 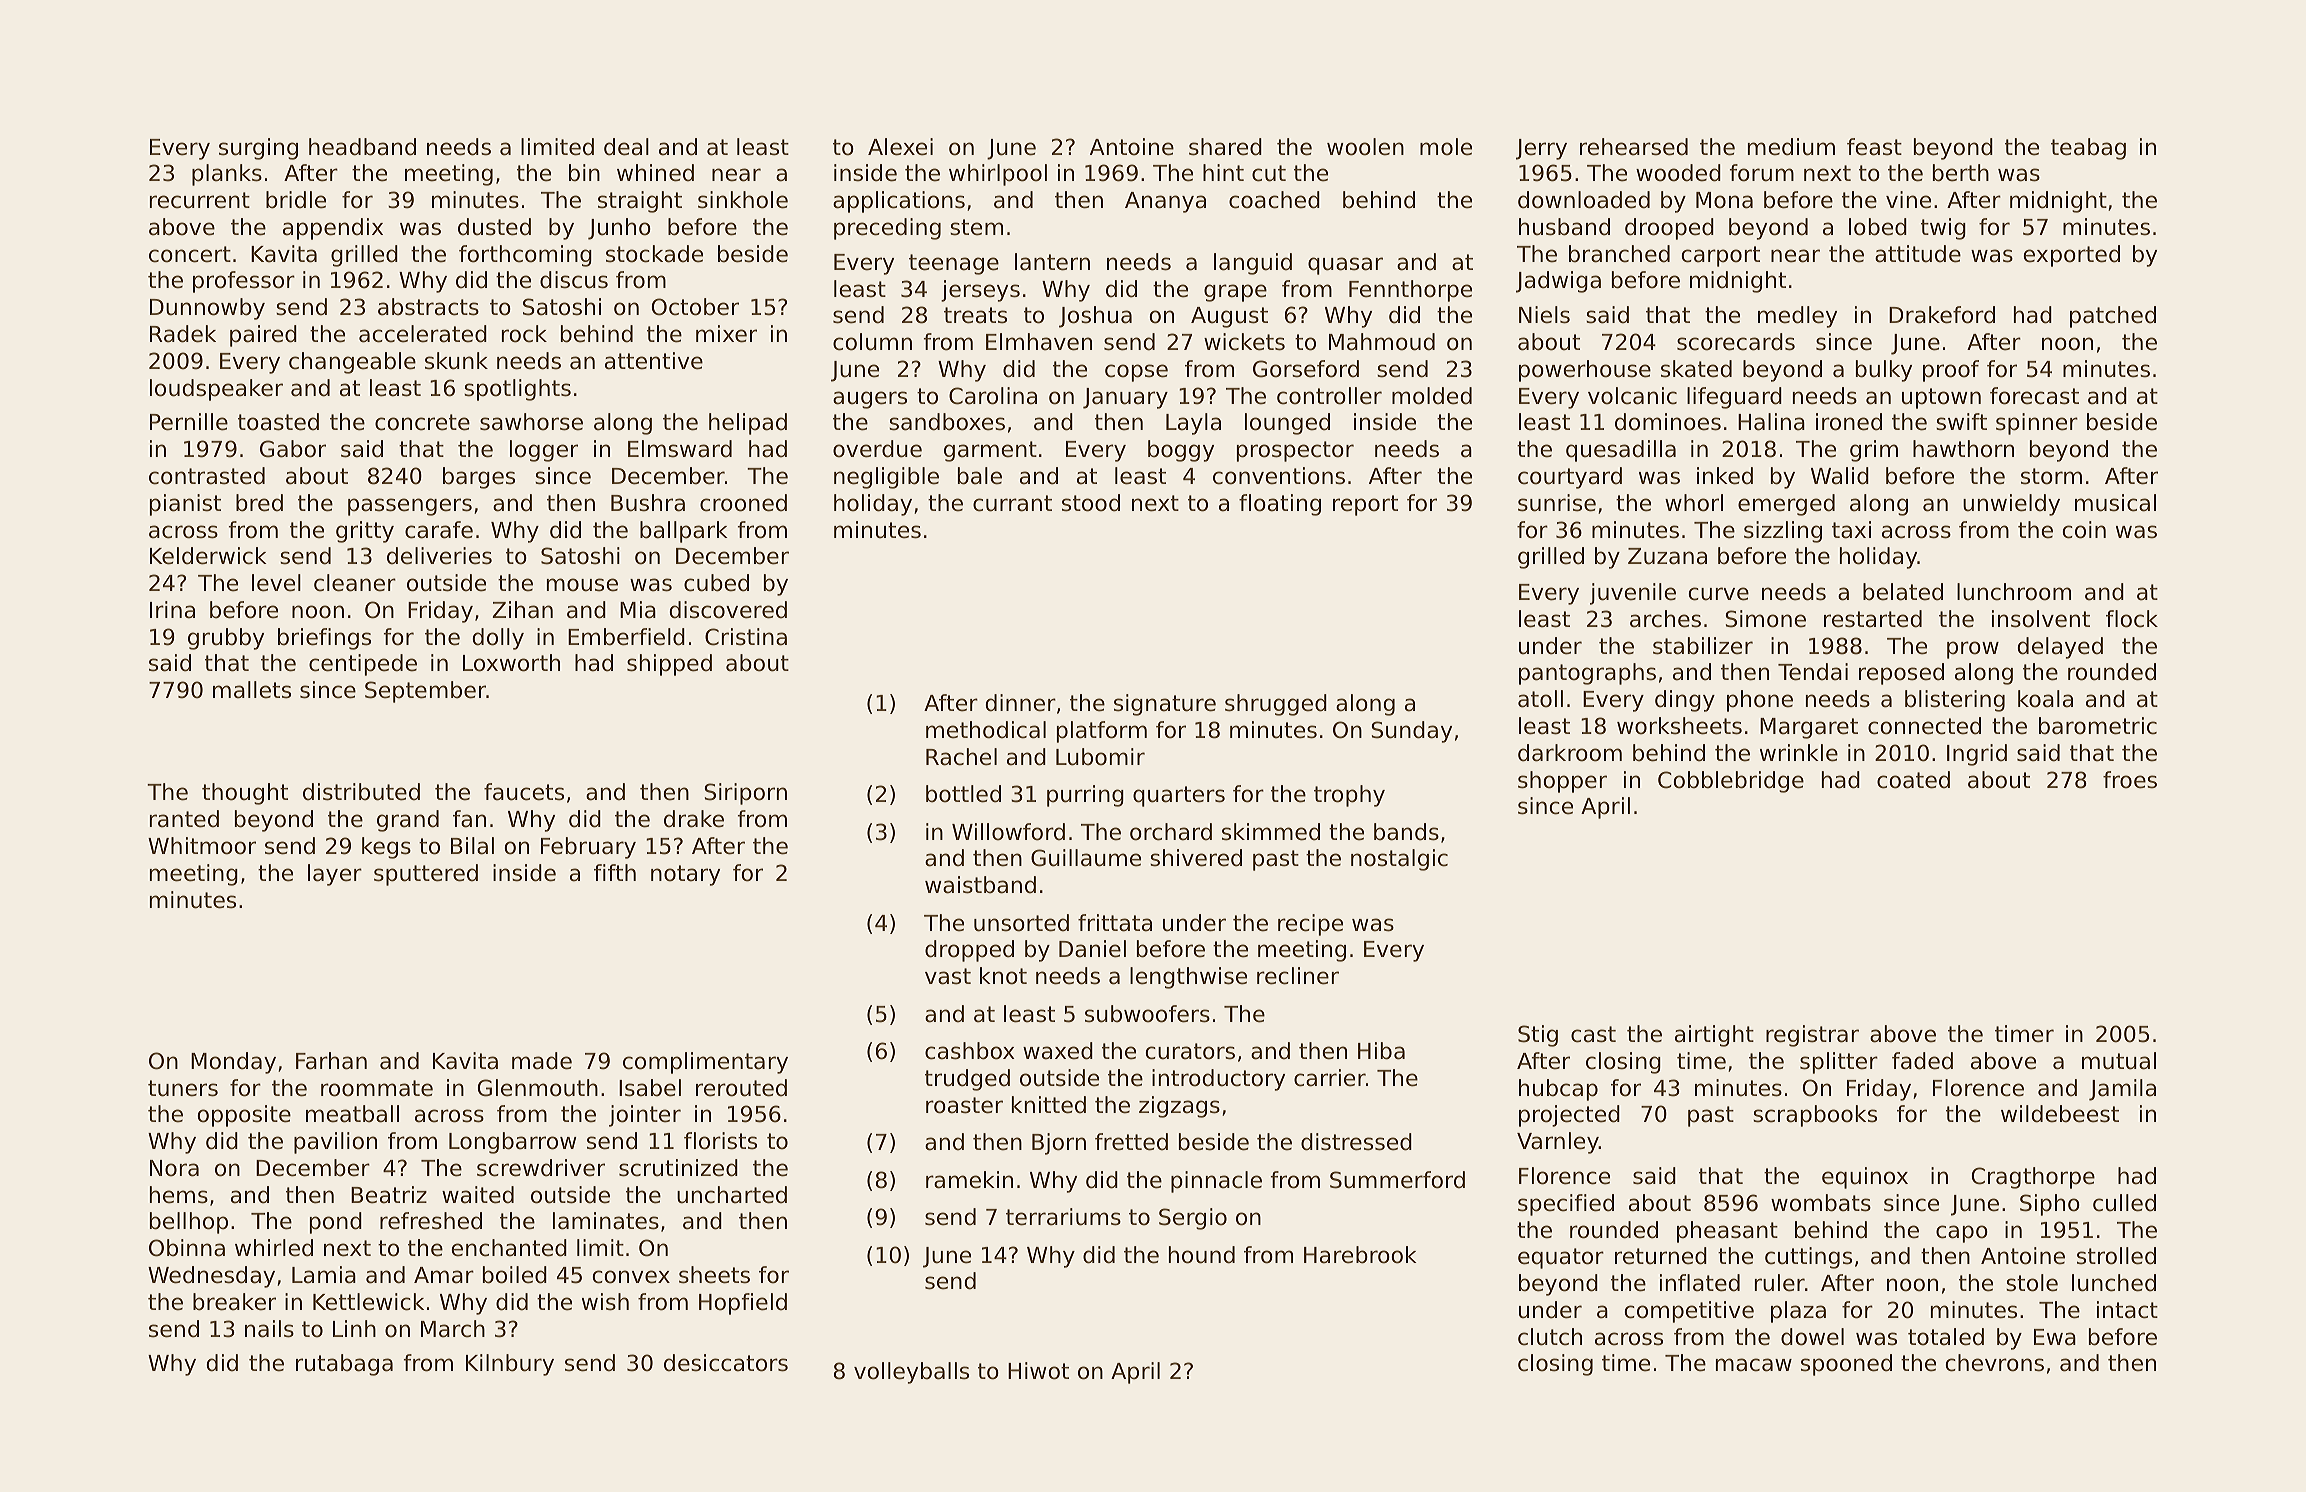 I want to click on made, so click(x=542, y=1061).
